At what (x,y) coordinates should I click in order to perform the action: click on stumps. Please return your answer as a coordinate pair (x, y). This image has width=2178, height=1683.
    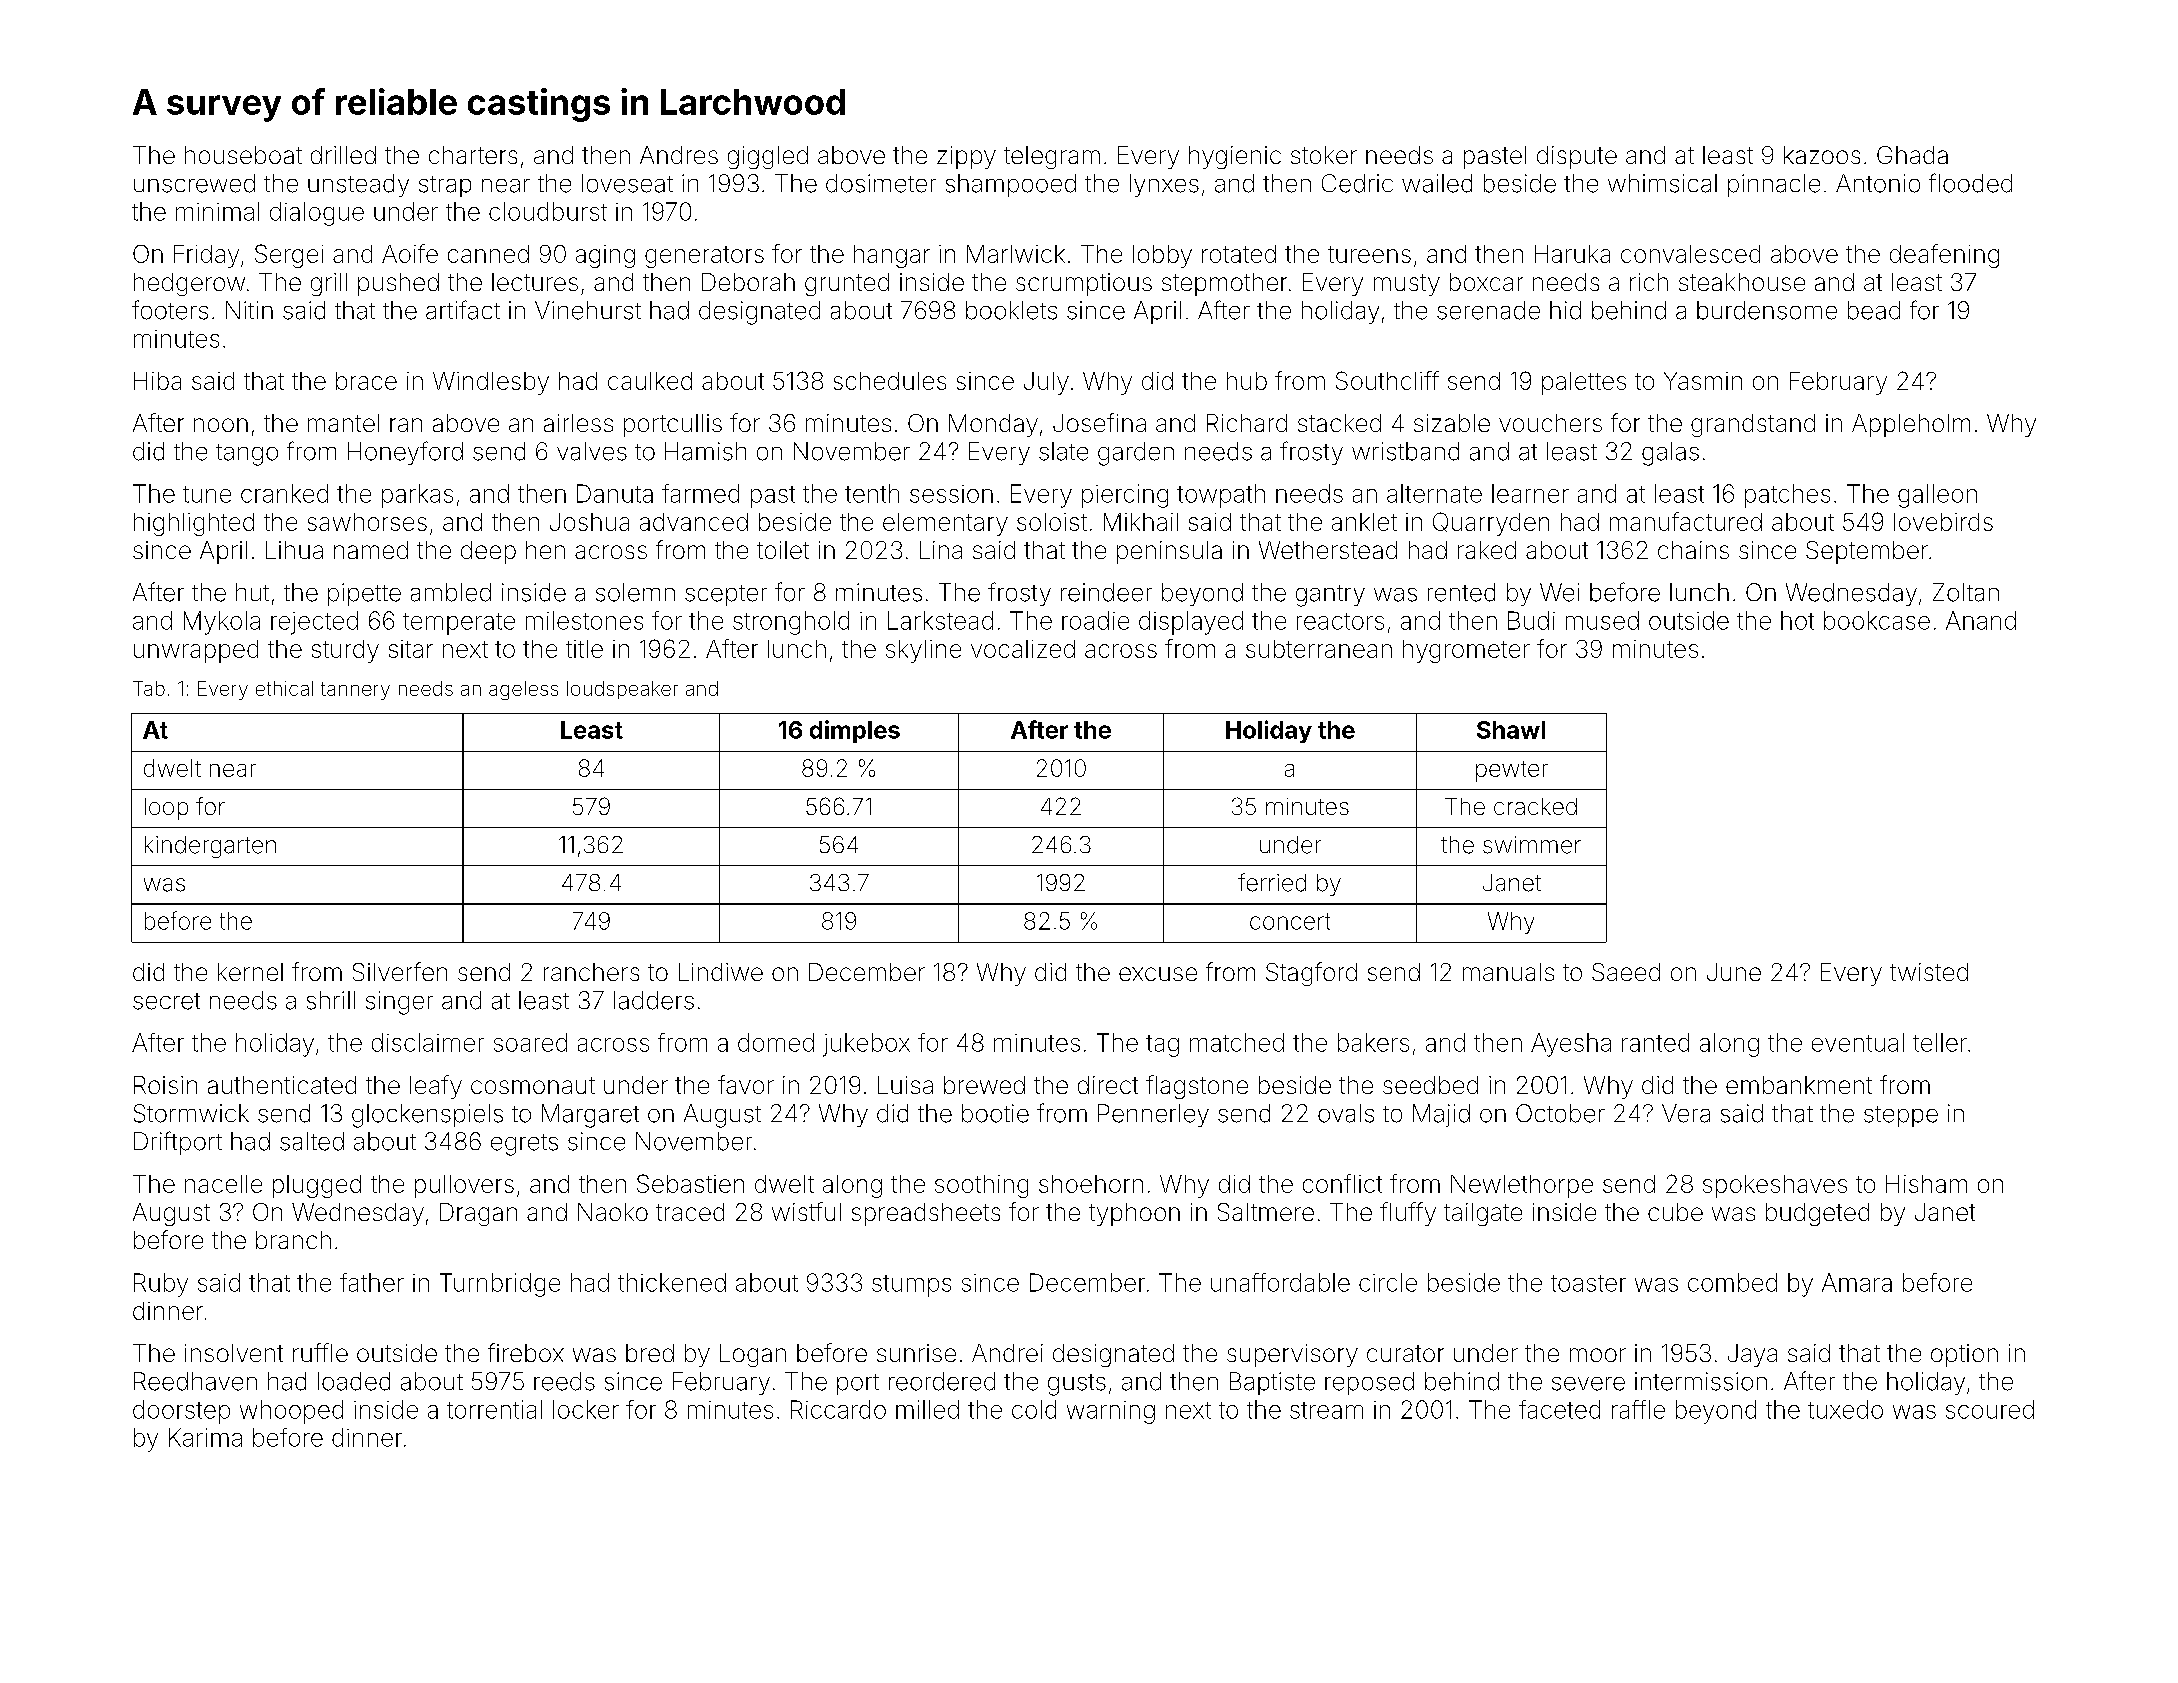
    Looking at the image, I should click on (911, 1286).
